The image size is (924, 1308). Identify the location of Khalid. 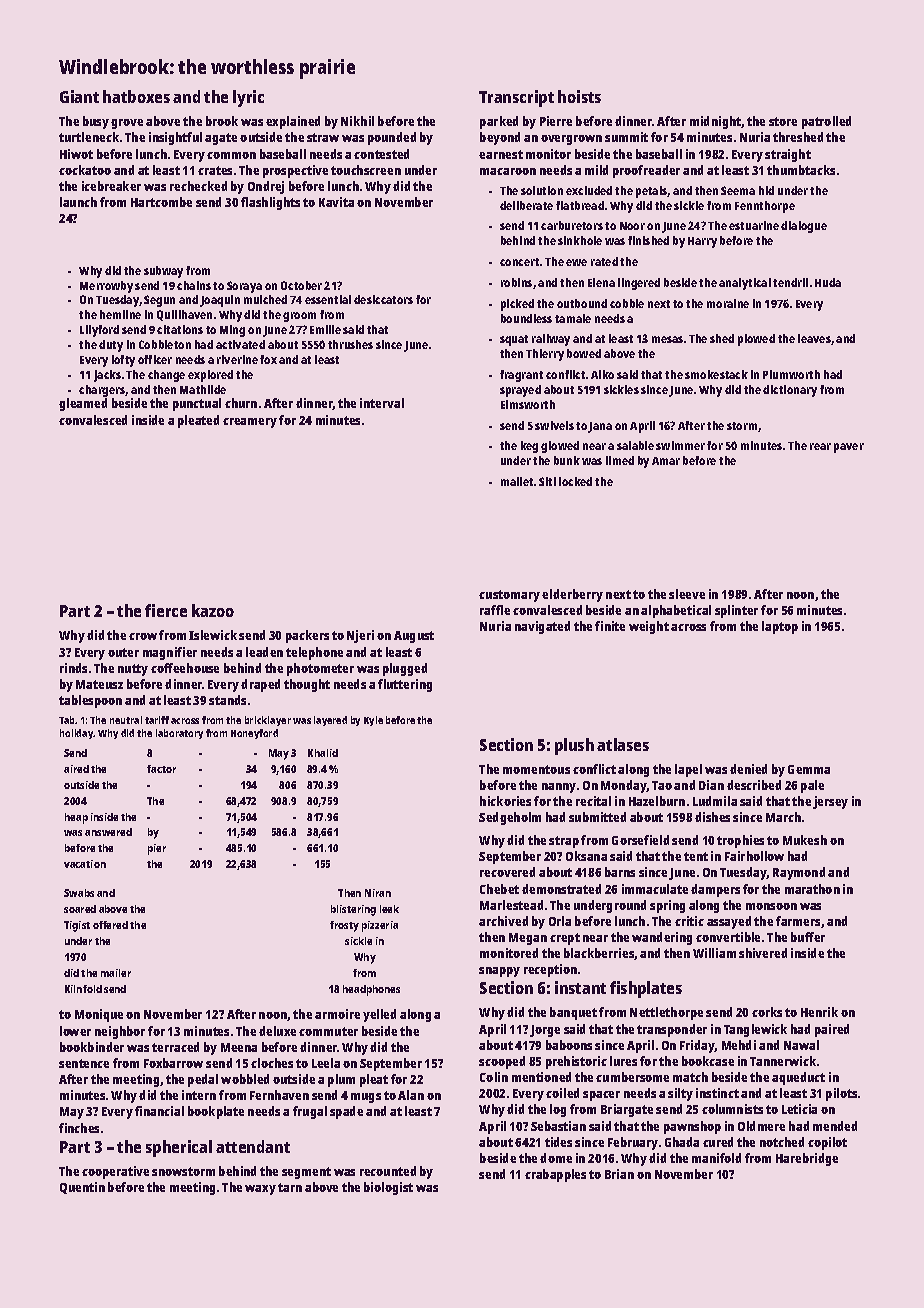
(323, 753).
